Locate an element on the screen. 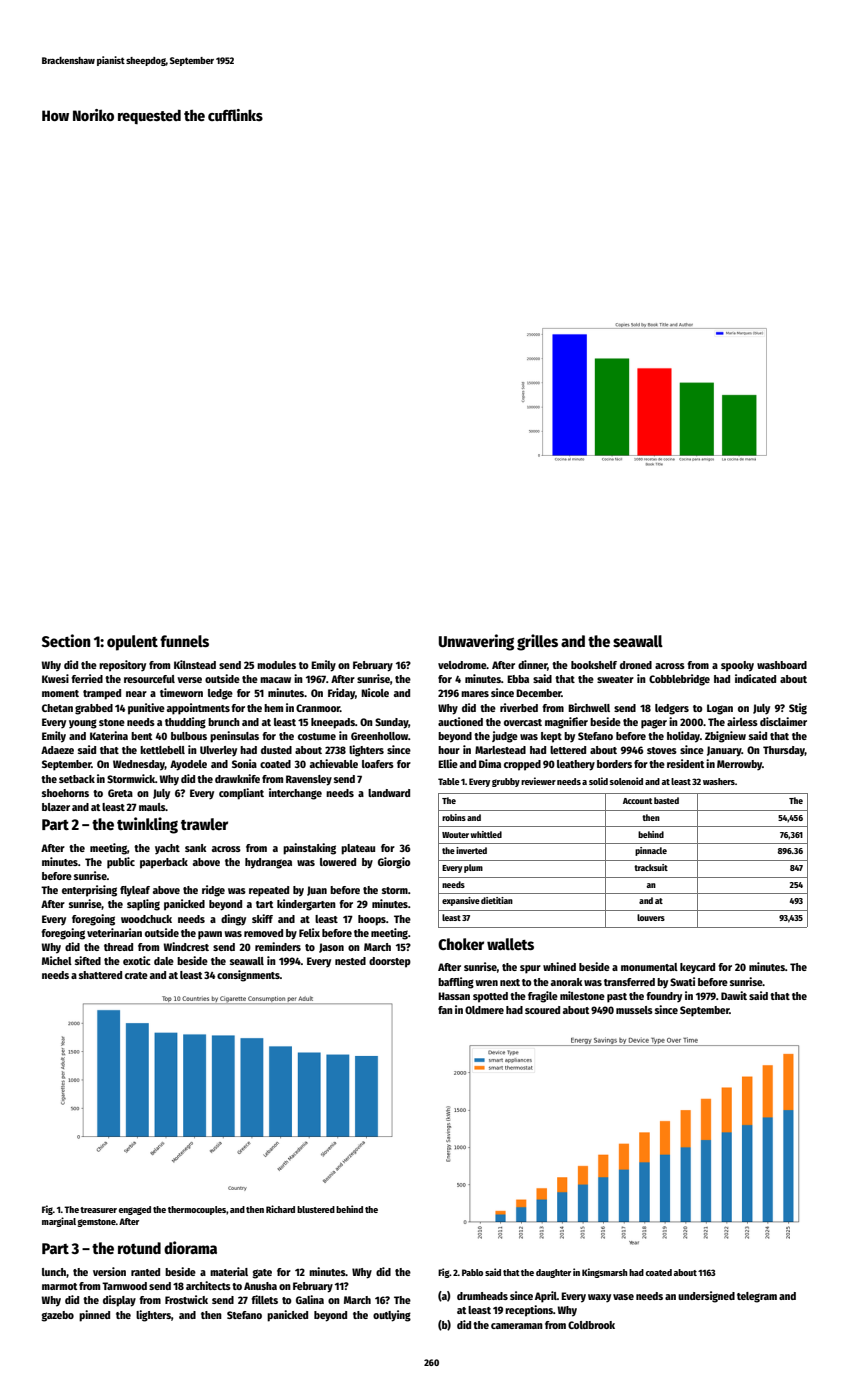 The image size is (849, 1400). wallets is located at coordinates (510, 944).
